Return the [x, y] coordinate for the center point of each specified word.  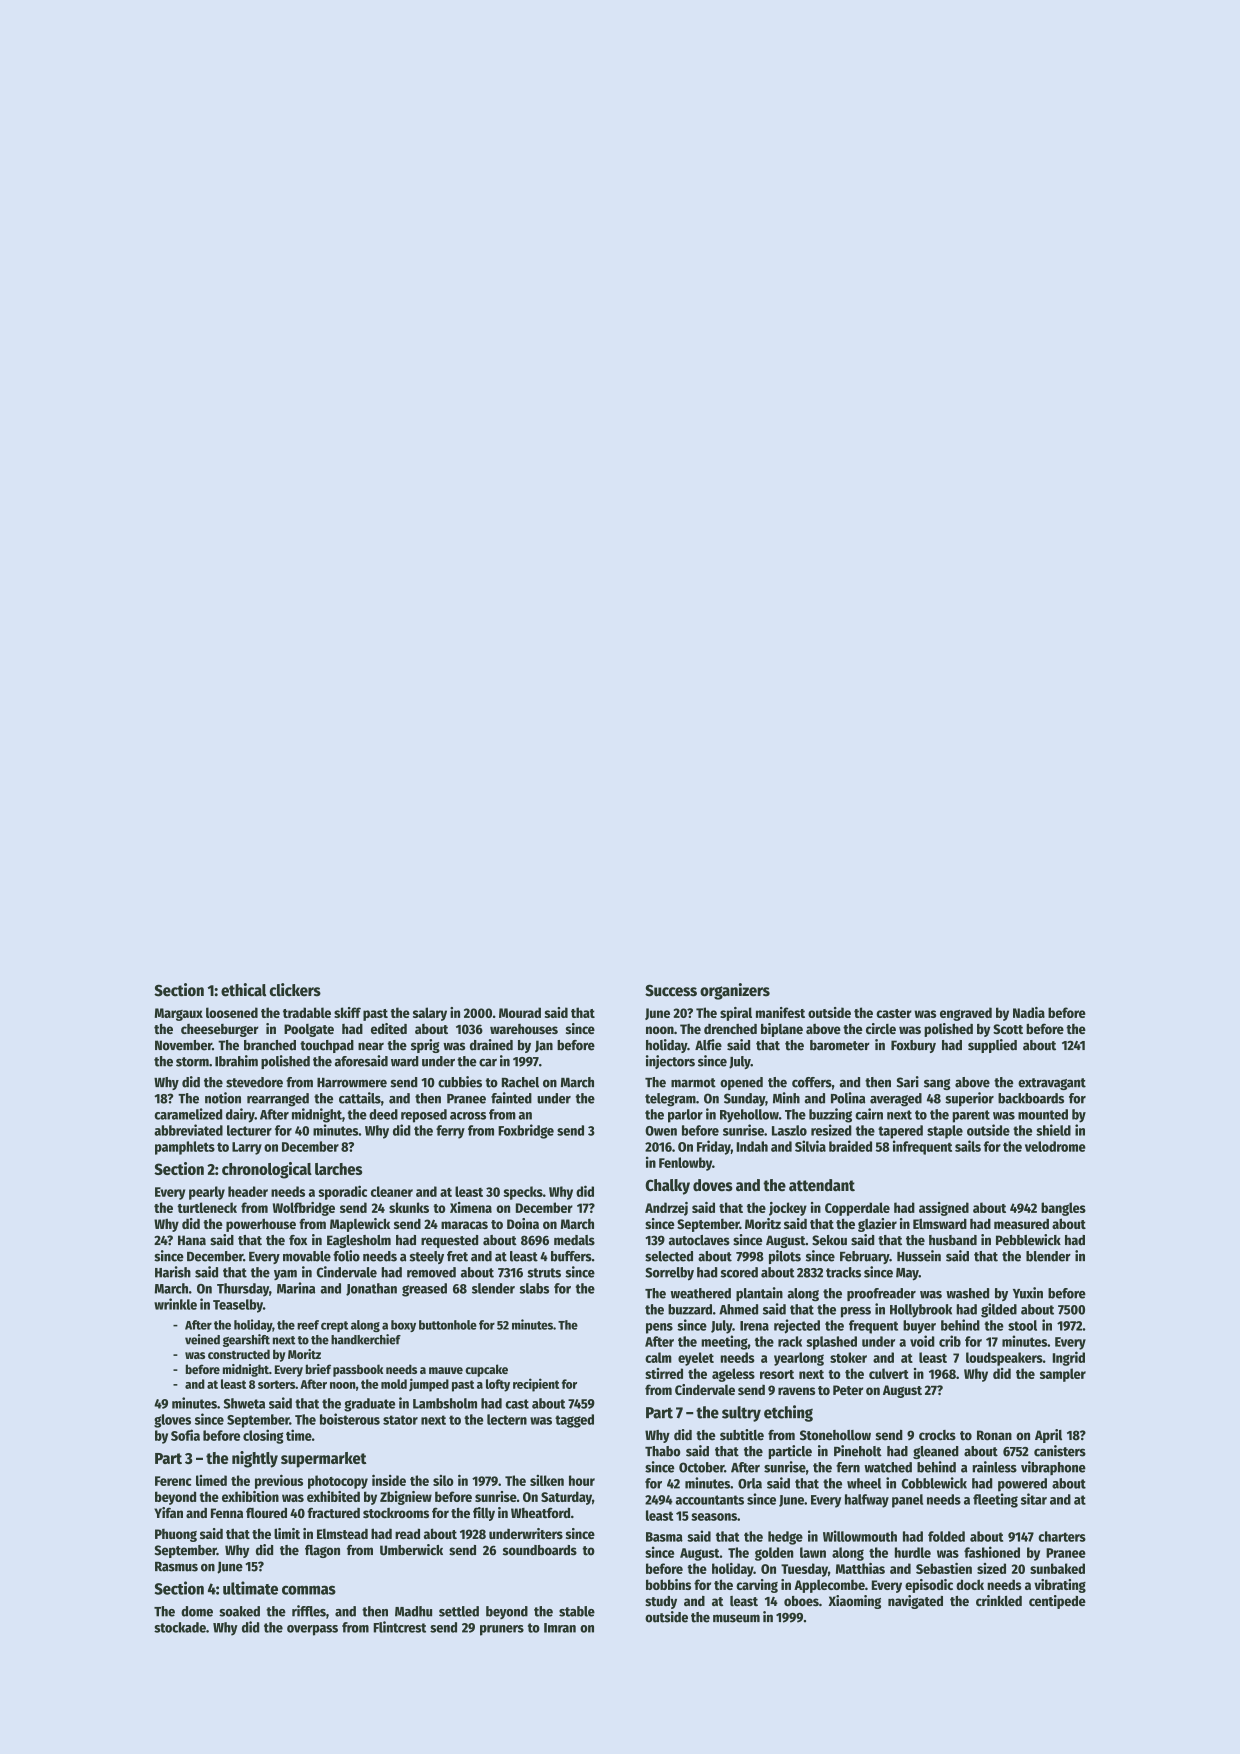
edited [389, 1028]
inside [389, 1480]
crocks [937, 1435]
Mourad [520, 1012]
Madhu [413, 1611]
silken [547, 1480]
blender [1048, 1256]
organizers [735, 991]
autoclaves [699, 1240]
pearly [207, 1193]
